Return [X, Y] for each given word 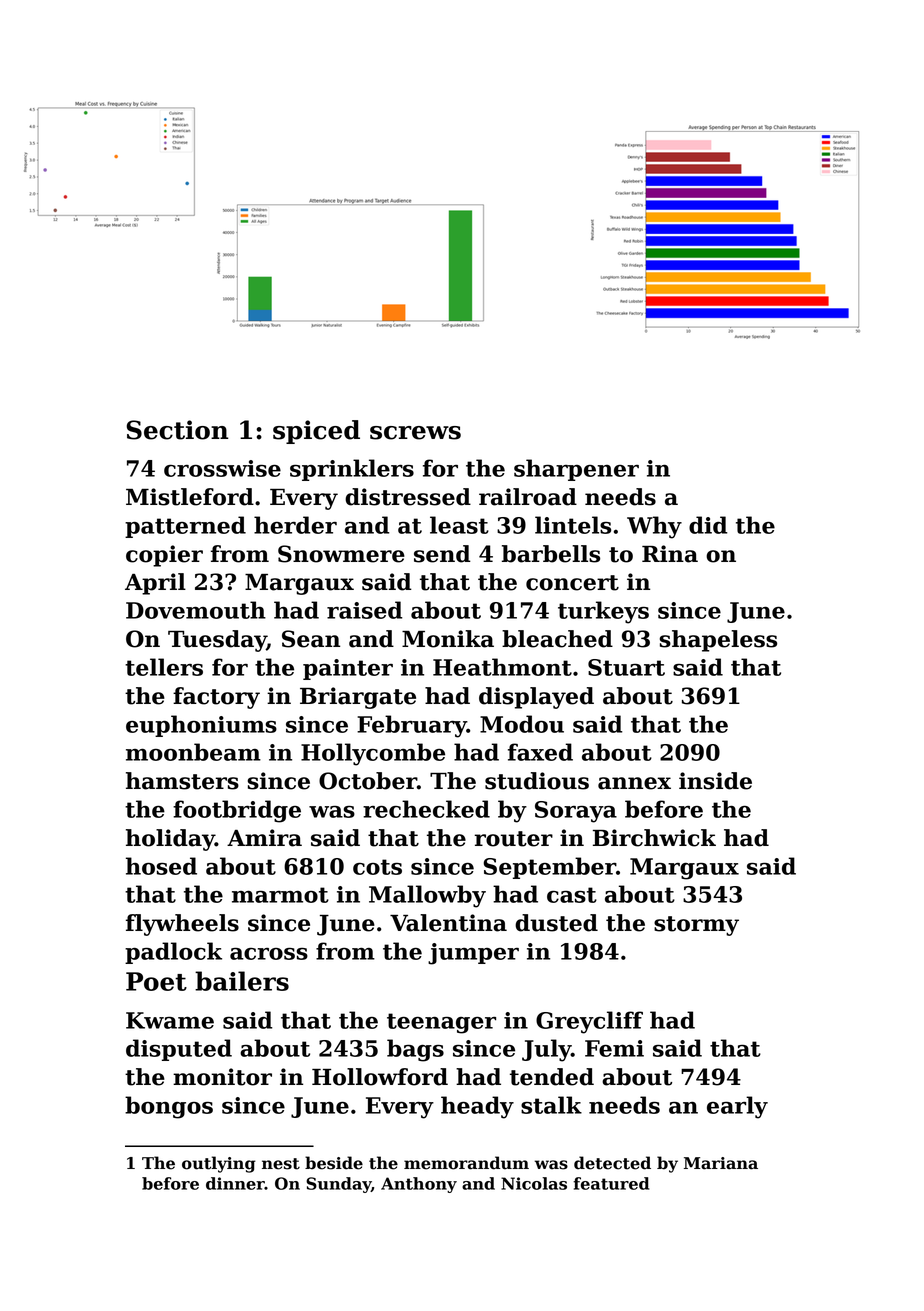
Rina [670, 554]
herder [295, 525]
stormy [696, 926]
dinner [235, 1183]
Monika [448, 639]
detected [612, 1163]
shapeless [718, 641]
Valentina [448, 923]
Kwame [170, 1020]
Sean [311, 639]
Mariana [721, 1163]
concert [572, 583]
